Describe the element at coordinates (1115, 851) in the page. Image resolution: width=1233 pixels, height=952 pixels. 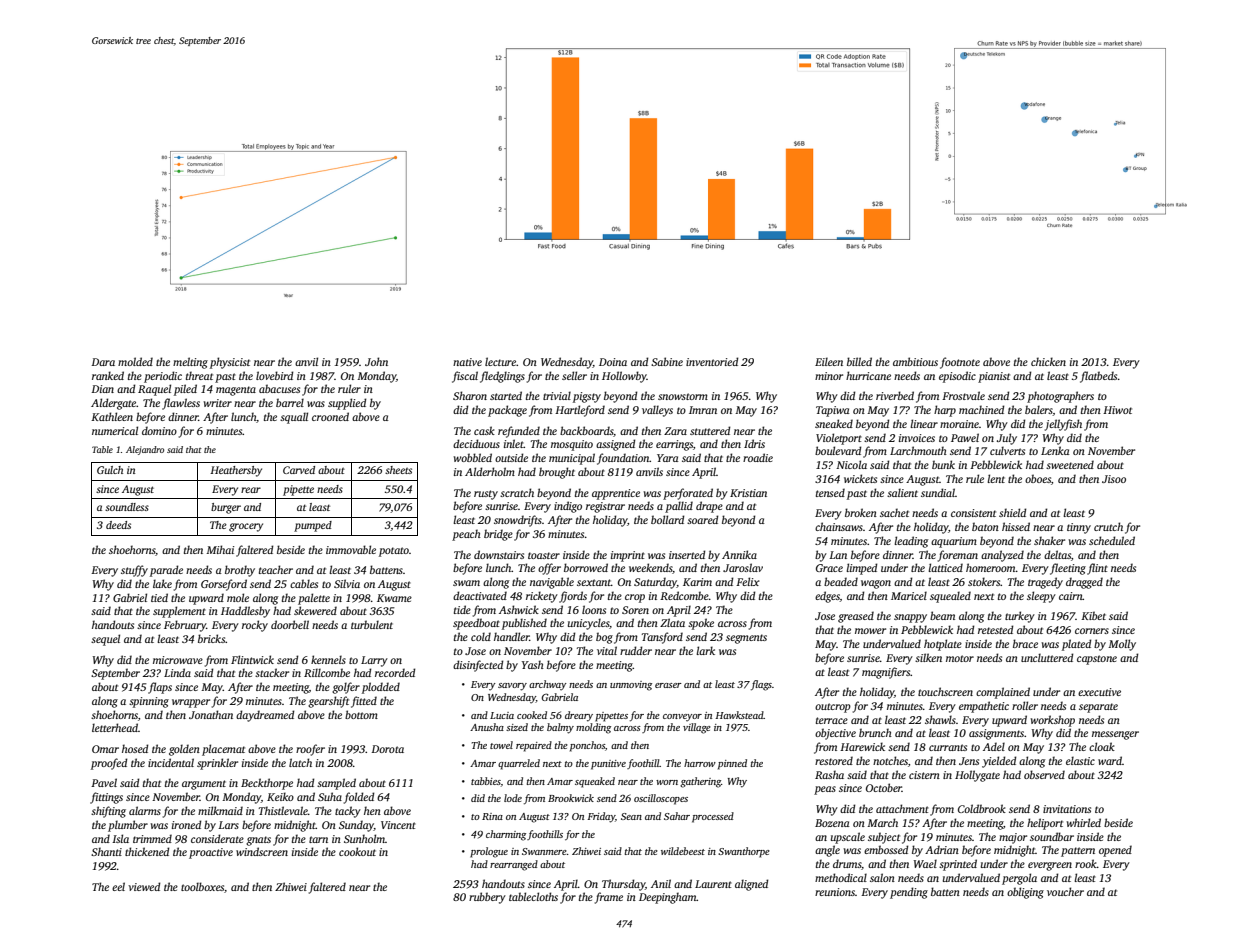
I see `opened` at that location.
